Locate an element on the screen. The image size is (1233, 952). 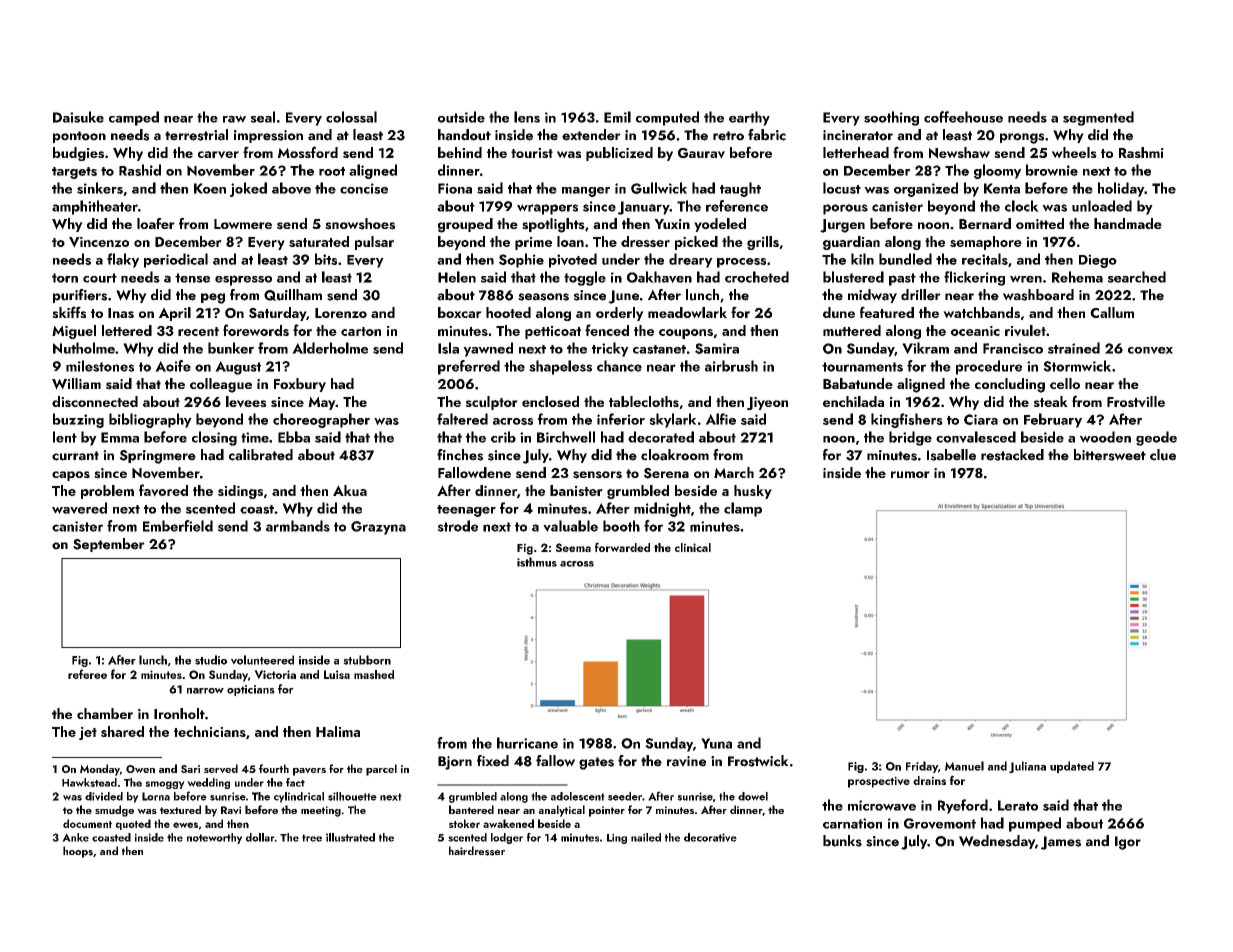
Isabelle is located at coordinates (951, 455).
